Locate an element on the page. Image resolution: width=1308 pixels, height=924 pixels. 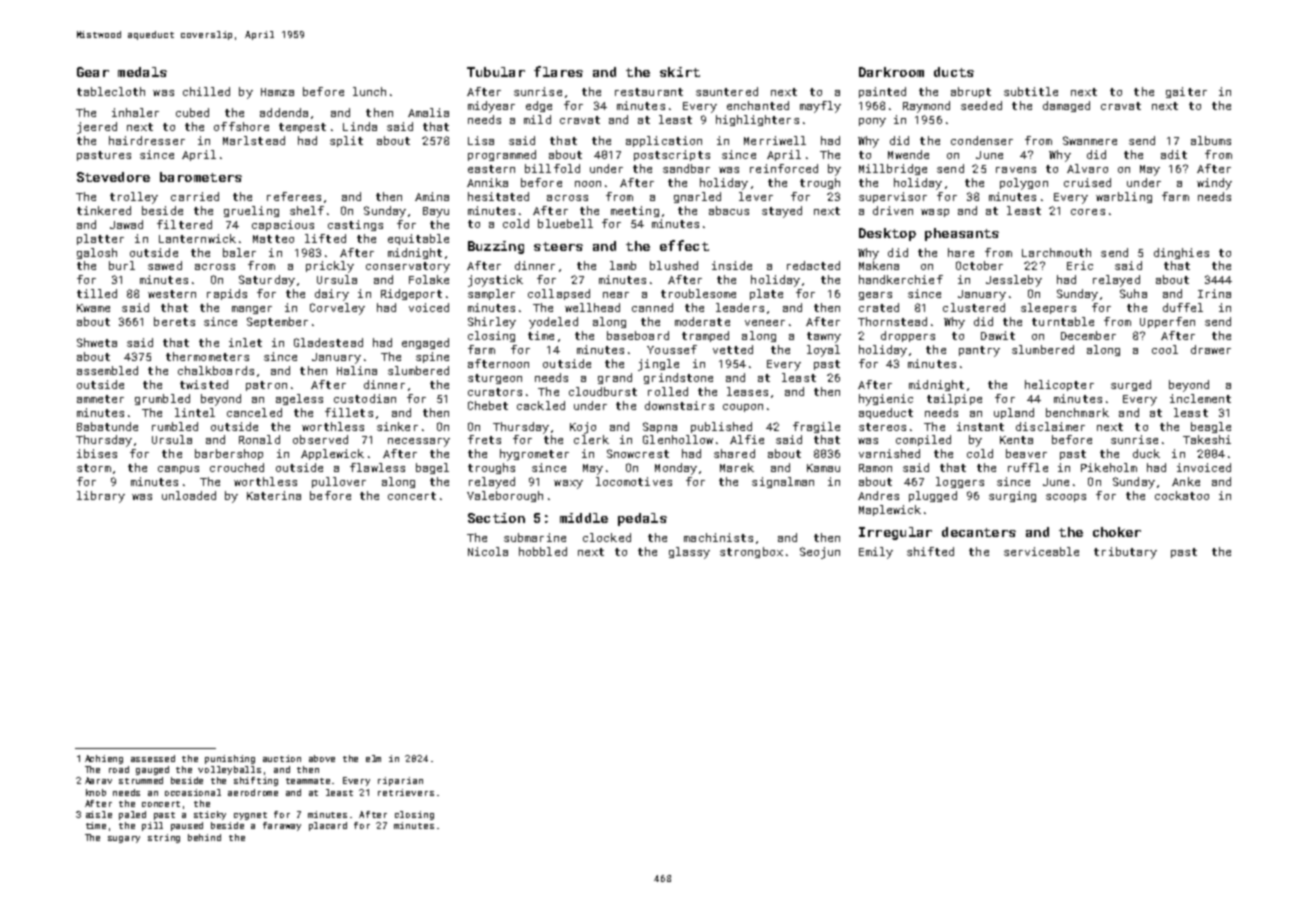
Swanmere is located at coordinates (1090, 140).
